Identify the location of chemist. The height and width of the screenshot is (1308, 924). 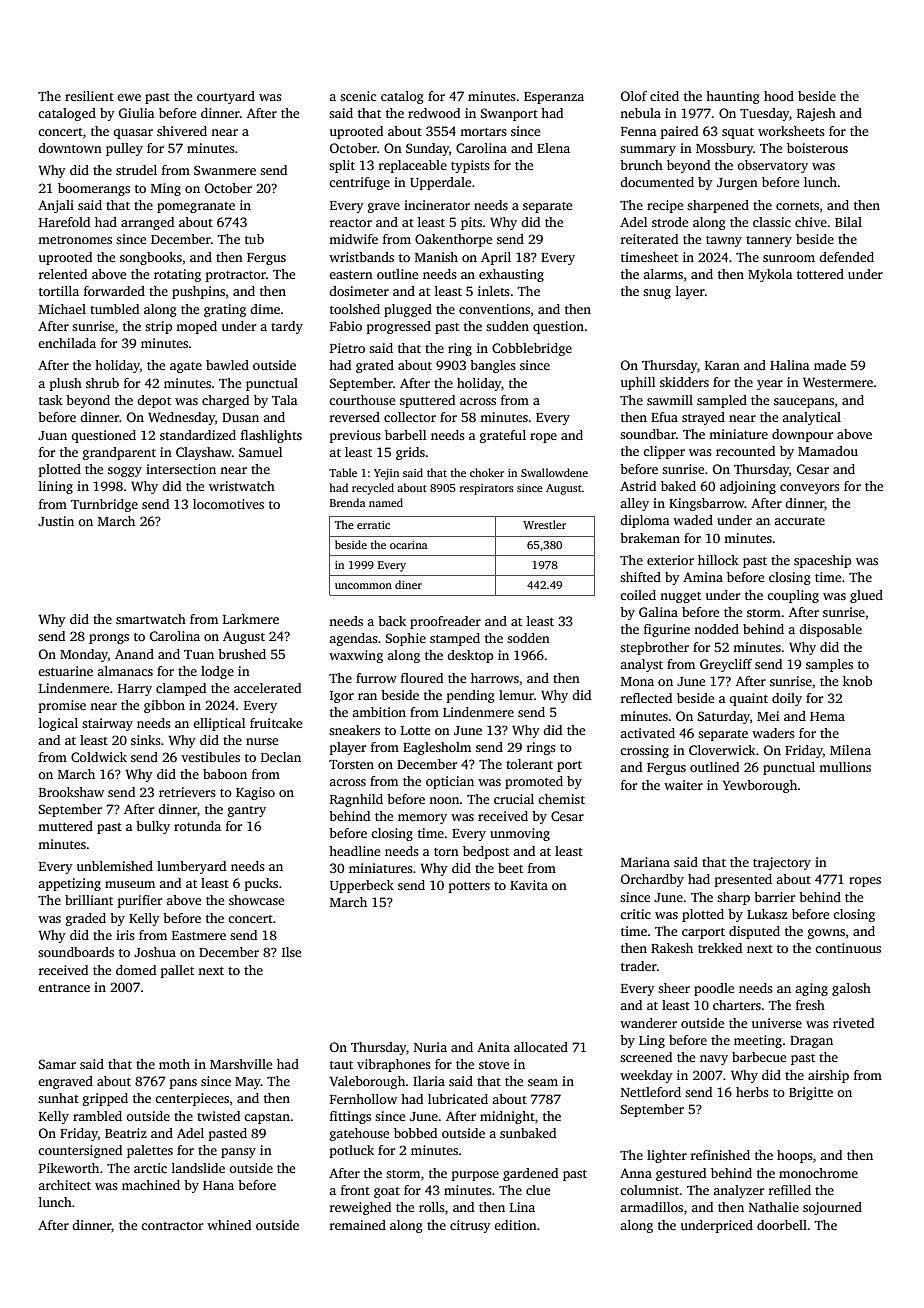
(561, 799).
